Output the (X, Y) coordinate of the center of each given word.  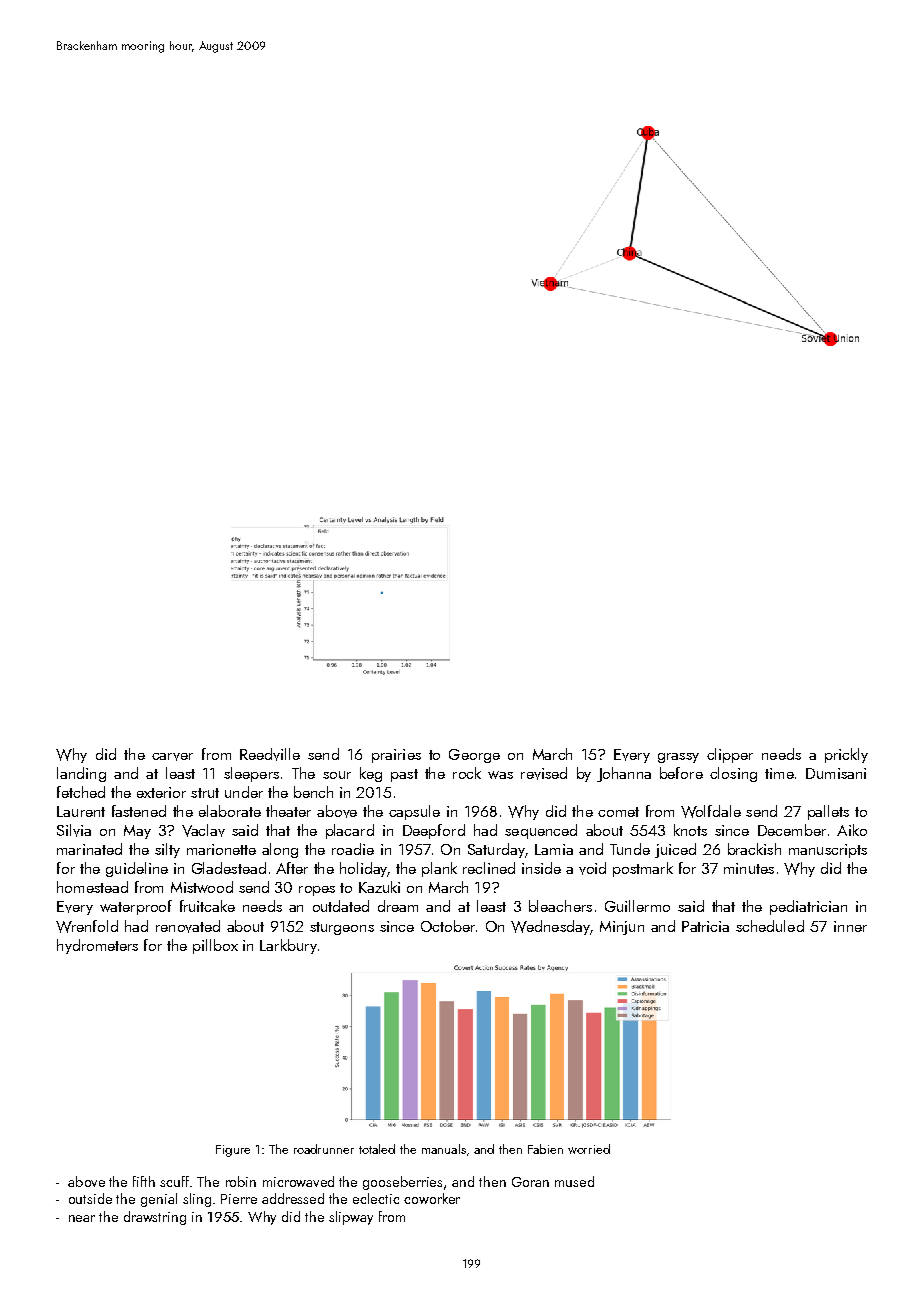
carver (172, 757)
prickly (846, 755)
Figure (233, 1151)
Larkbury (288, 946)
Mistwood (202, 887)
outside (90, 1198)
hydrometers (97, 946)
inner (850, 926)
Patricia (705, 926)
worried (589, 1149)
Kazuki (379, 887)
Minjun (622, 928)
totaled (377, 1149)
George (474, 756)
